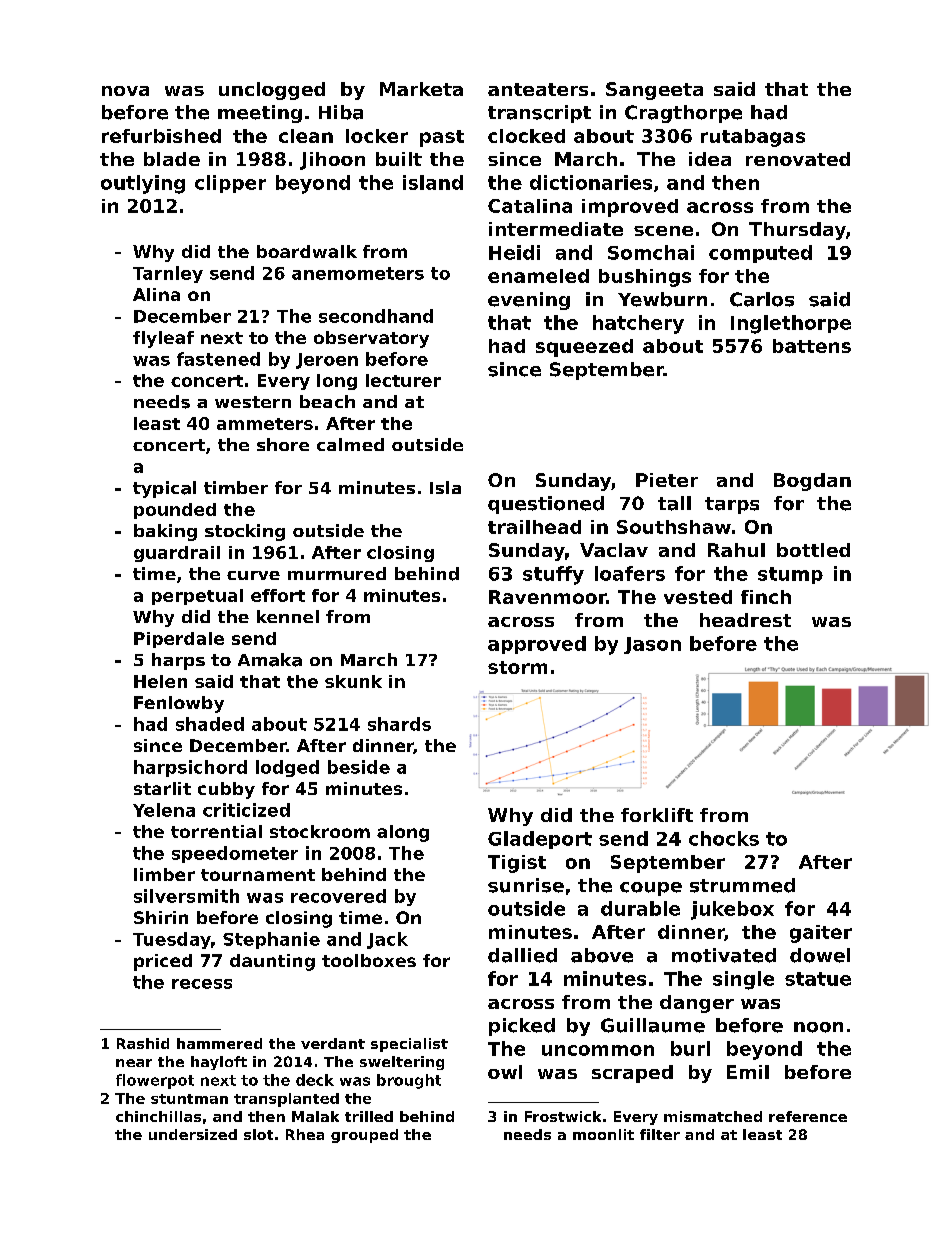  I want to click on slot, so click(258, 1134).
